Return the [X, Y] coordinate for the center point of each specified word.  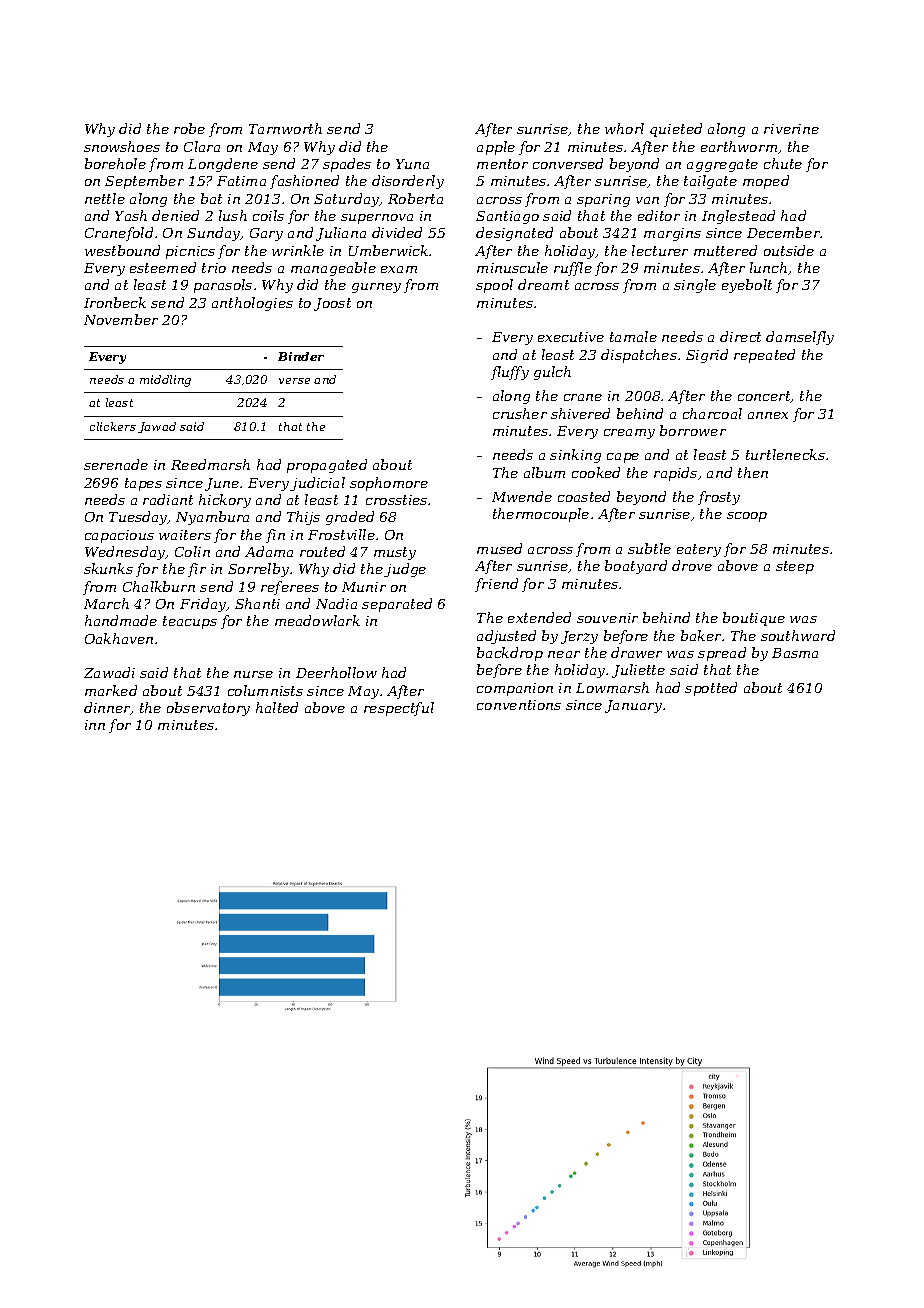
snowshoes [122, 146]
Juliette [638, 671]
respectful [399, 709]
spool [494, 286]
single [695, 286]
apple [496, 148]
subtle [649, 548]
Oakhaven [119, 638]
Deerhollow [336, 672]
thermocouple [541, 515]
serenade [116, 464]
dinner [107, 708]
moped [766, 182]
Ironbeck [115, 302]
